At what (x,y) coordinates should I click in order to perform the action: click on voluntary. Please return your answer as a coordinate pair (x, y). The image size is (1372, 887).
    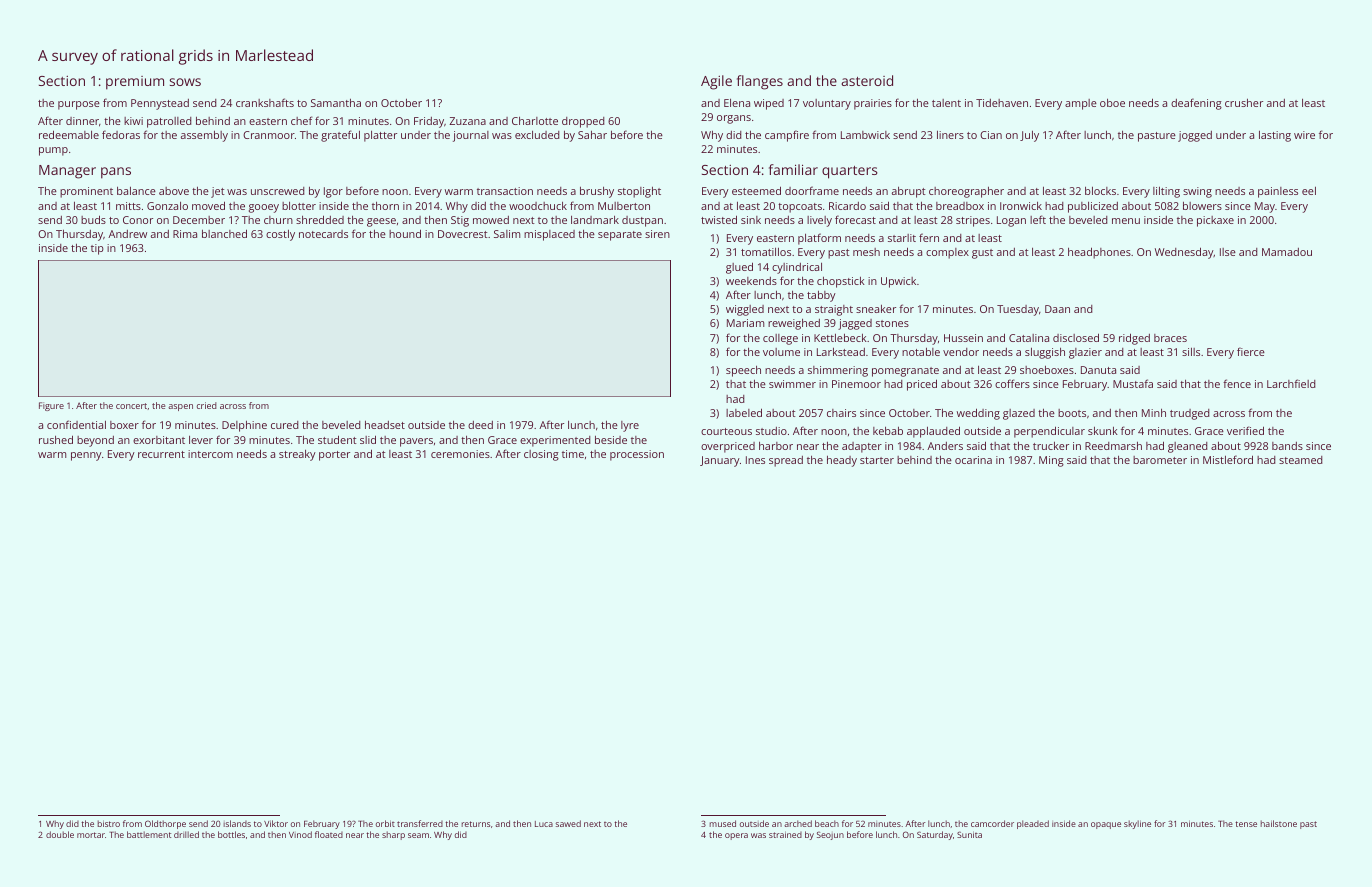
    Looking at the image, I should click on (827, 104).
